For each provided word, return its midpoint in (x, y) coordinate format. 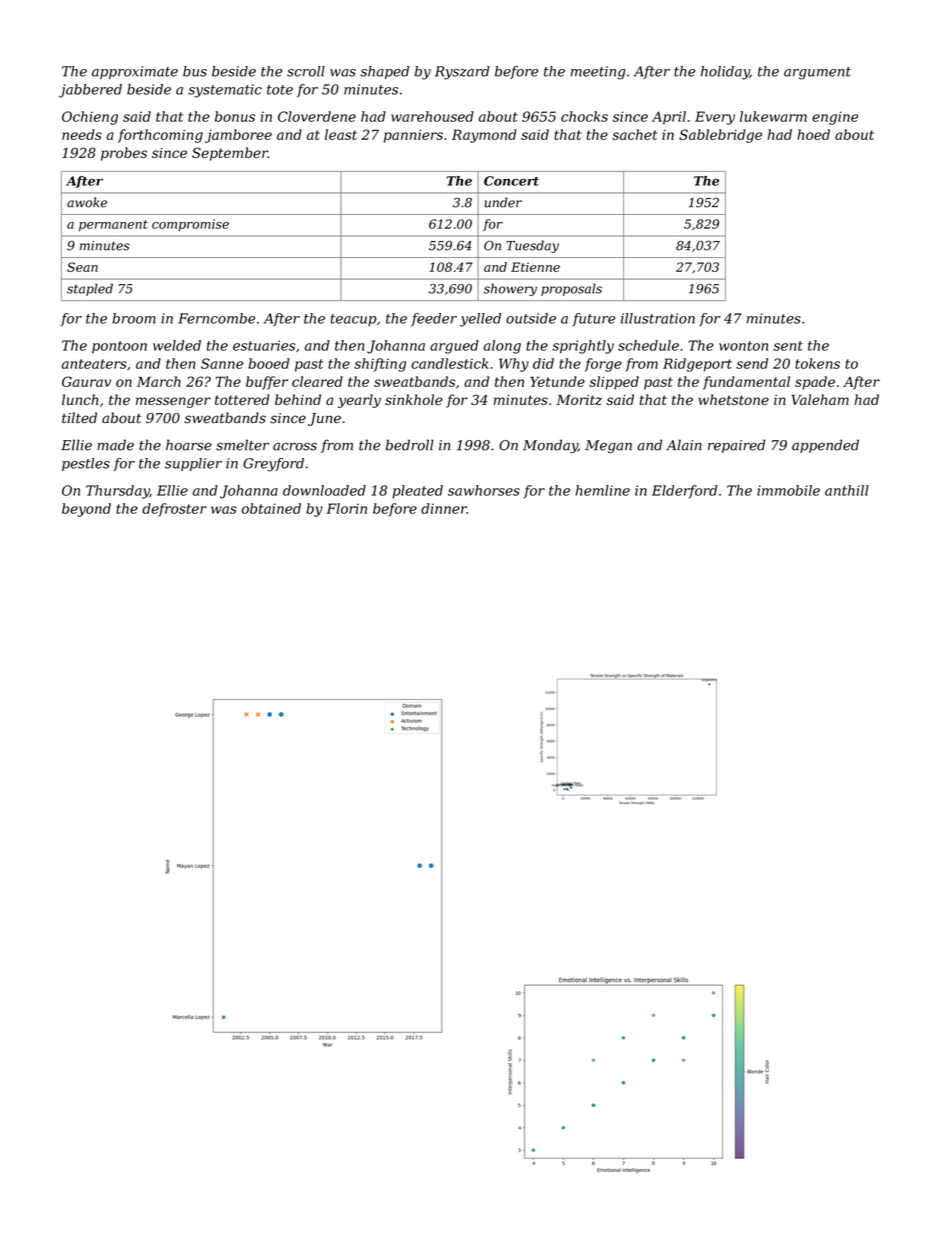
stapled (90, 289)
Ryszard (462, 73)
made (115, 445)
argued (454, 347)
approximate (135, 72)
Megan (608, 447)
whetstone (733, 399)
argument (817, 73)
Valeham (820, 399)
